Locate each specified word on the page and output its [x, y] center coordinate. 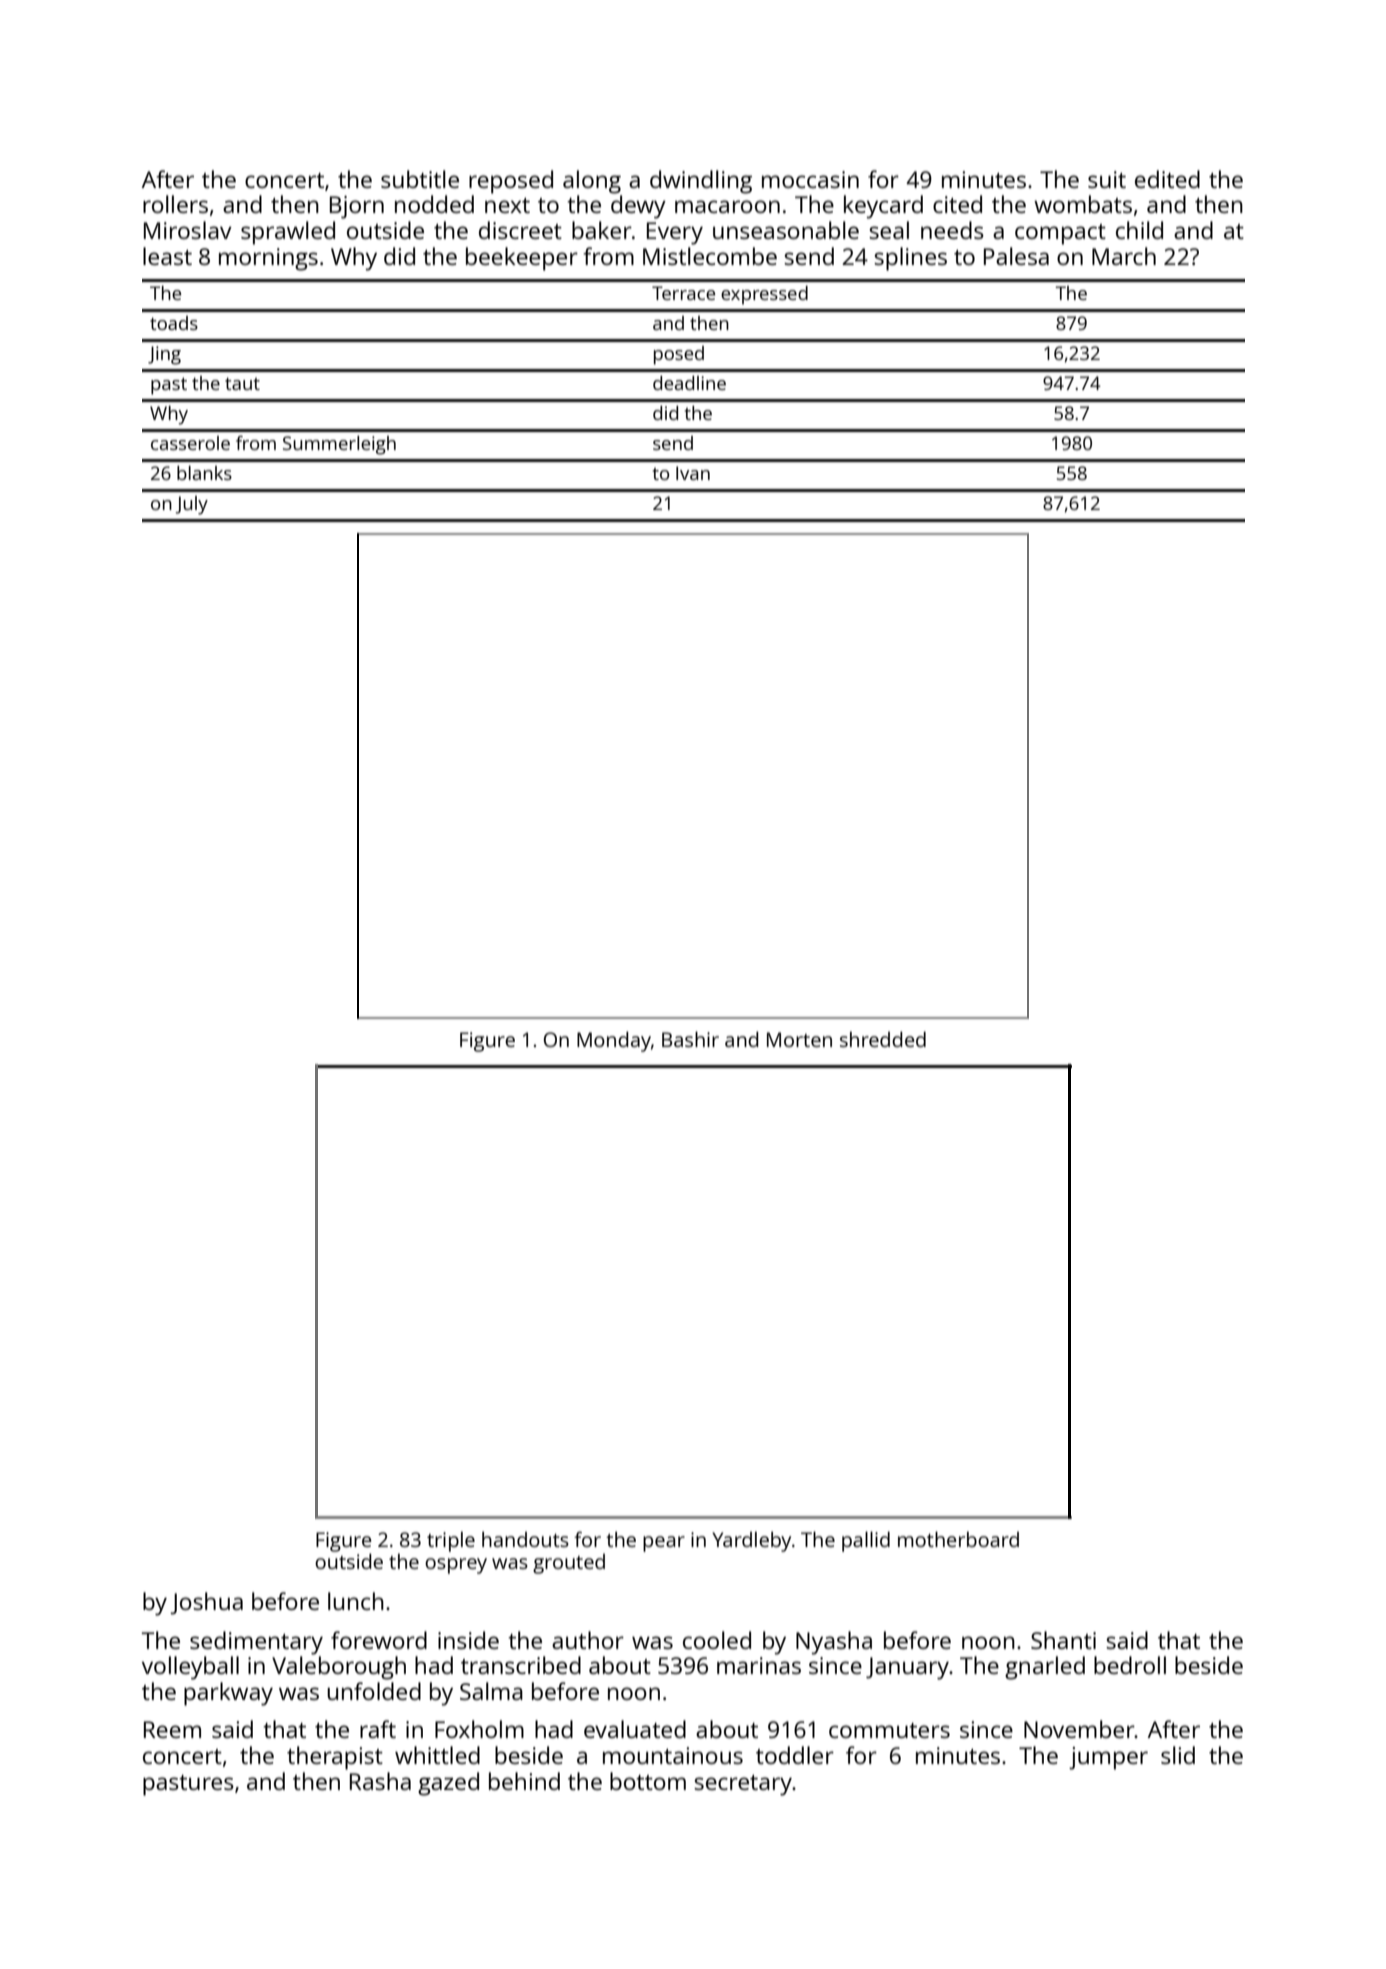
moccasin [810, 179]
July [192, 505]
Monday [614, 1041]
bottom [648, 1781]
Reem [172, 1729]
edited [1167, 179]
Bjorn [357, 207]
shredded [883, 1039]
